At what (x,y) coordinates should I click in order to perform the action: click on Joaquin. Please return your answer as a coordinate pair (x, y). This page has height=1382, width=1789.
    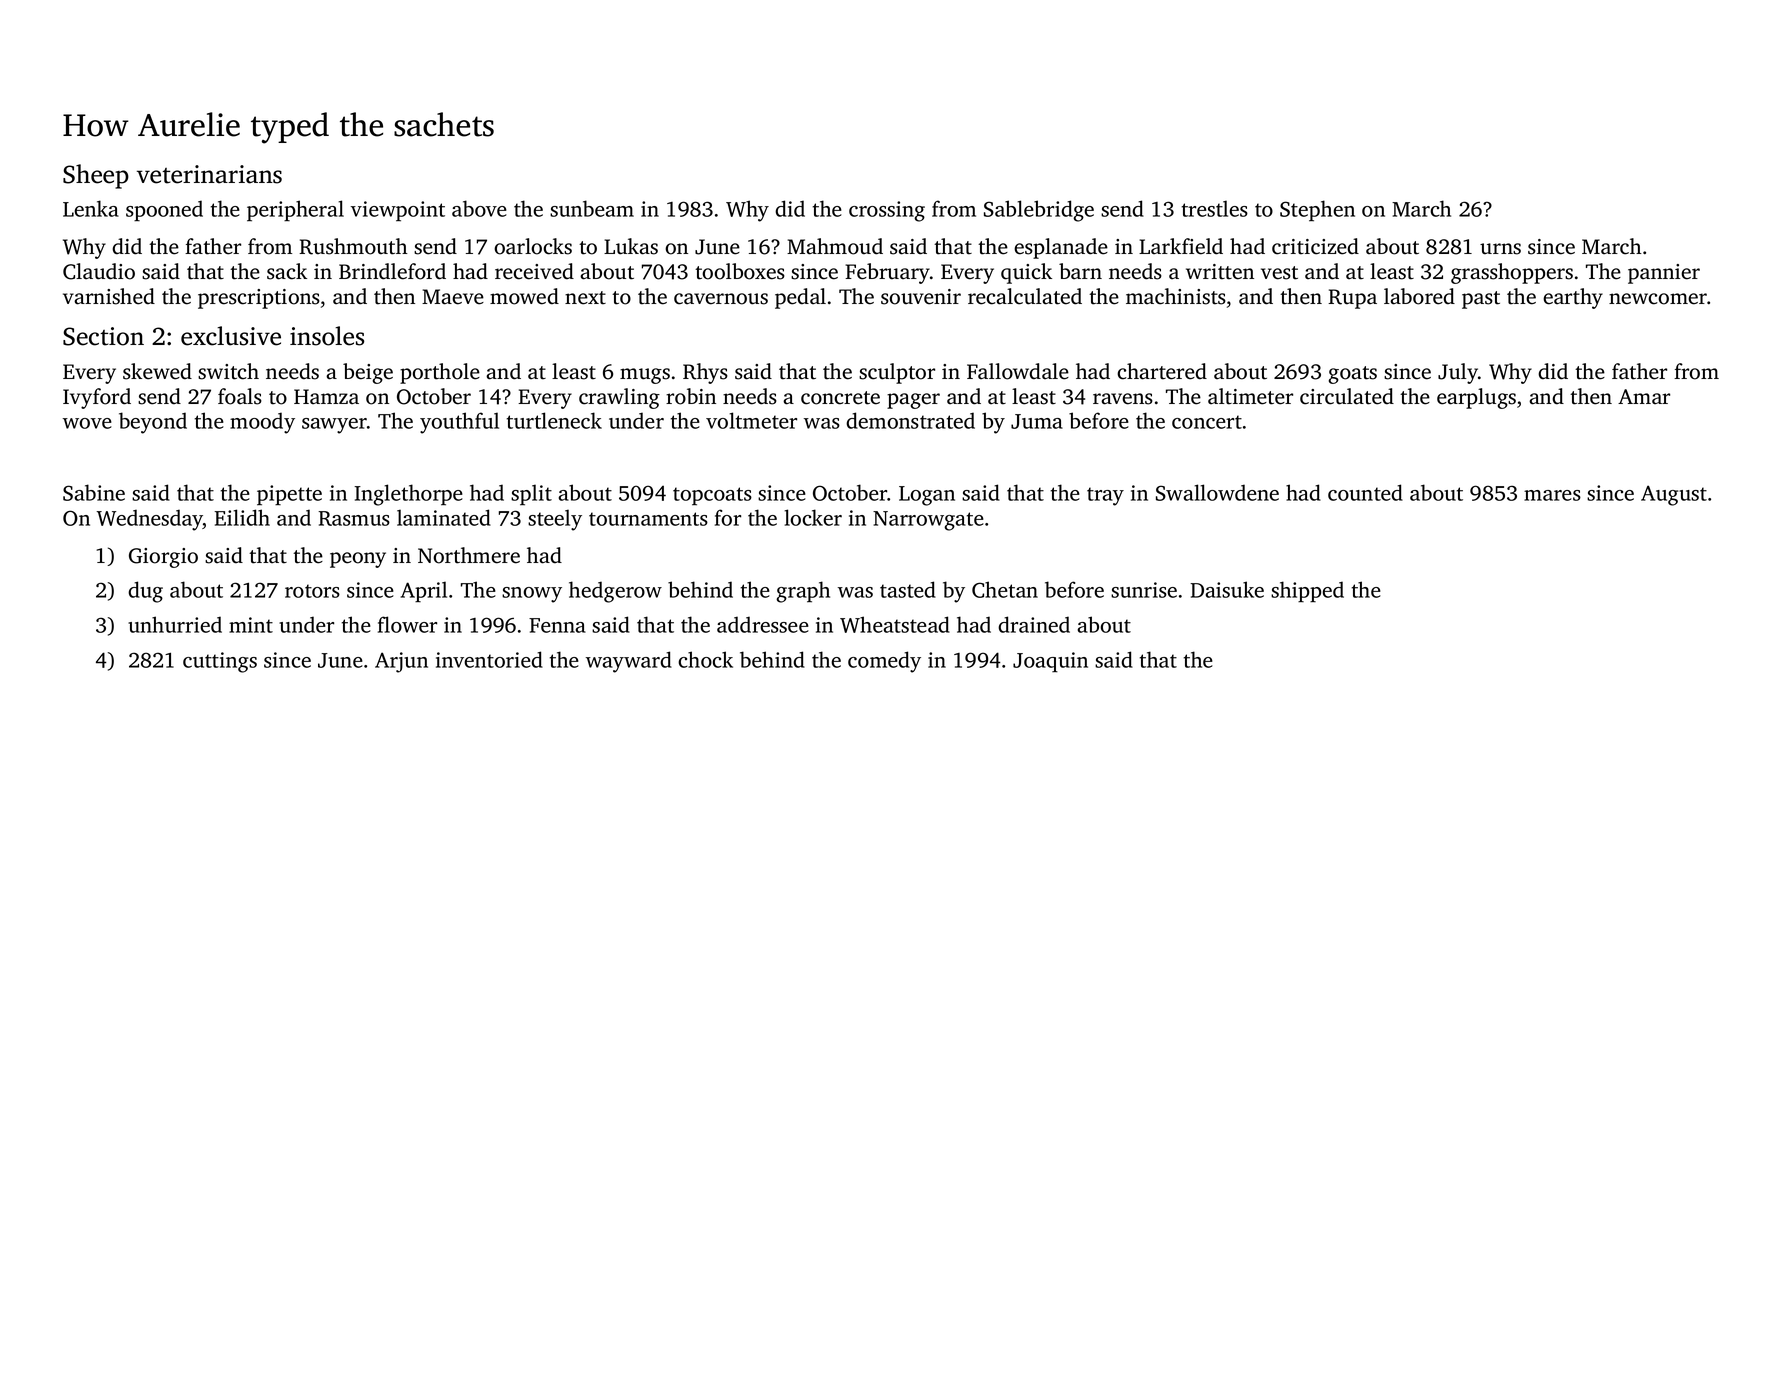
    Looking at the image, I should click on (1050, 662).
